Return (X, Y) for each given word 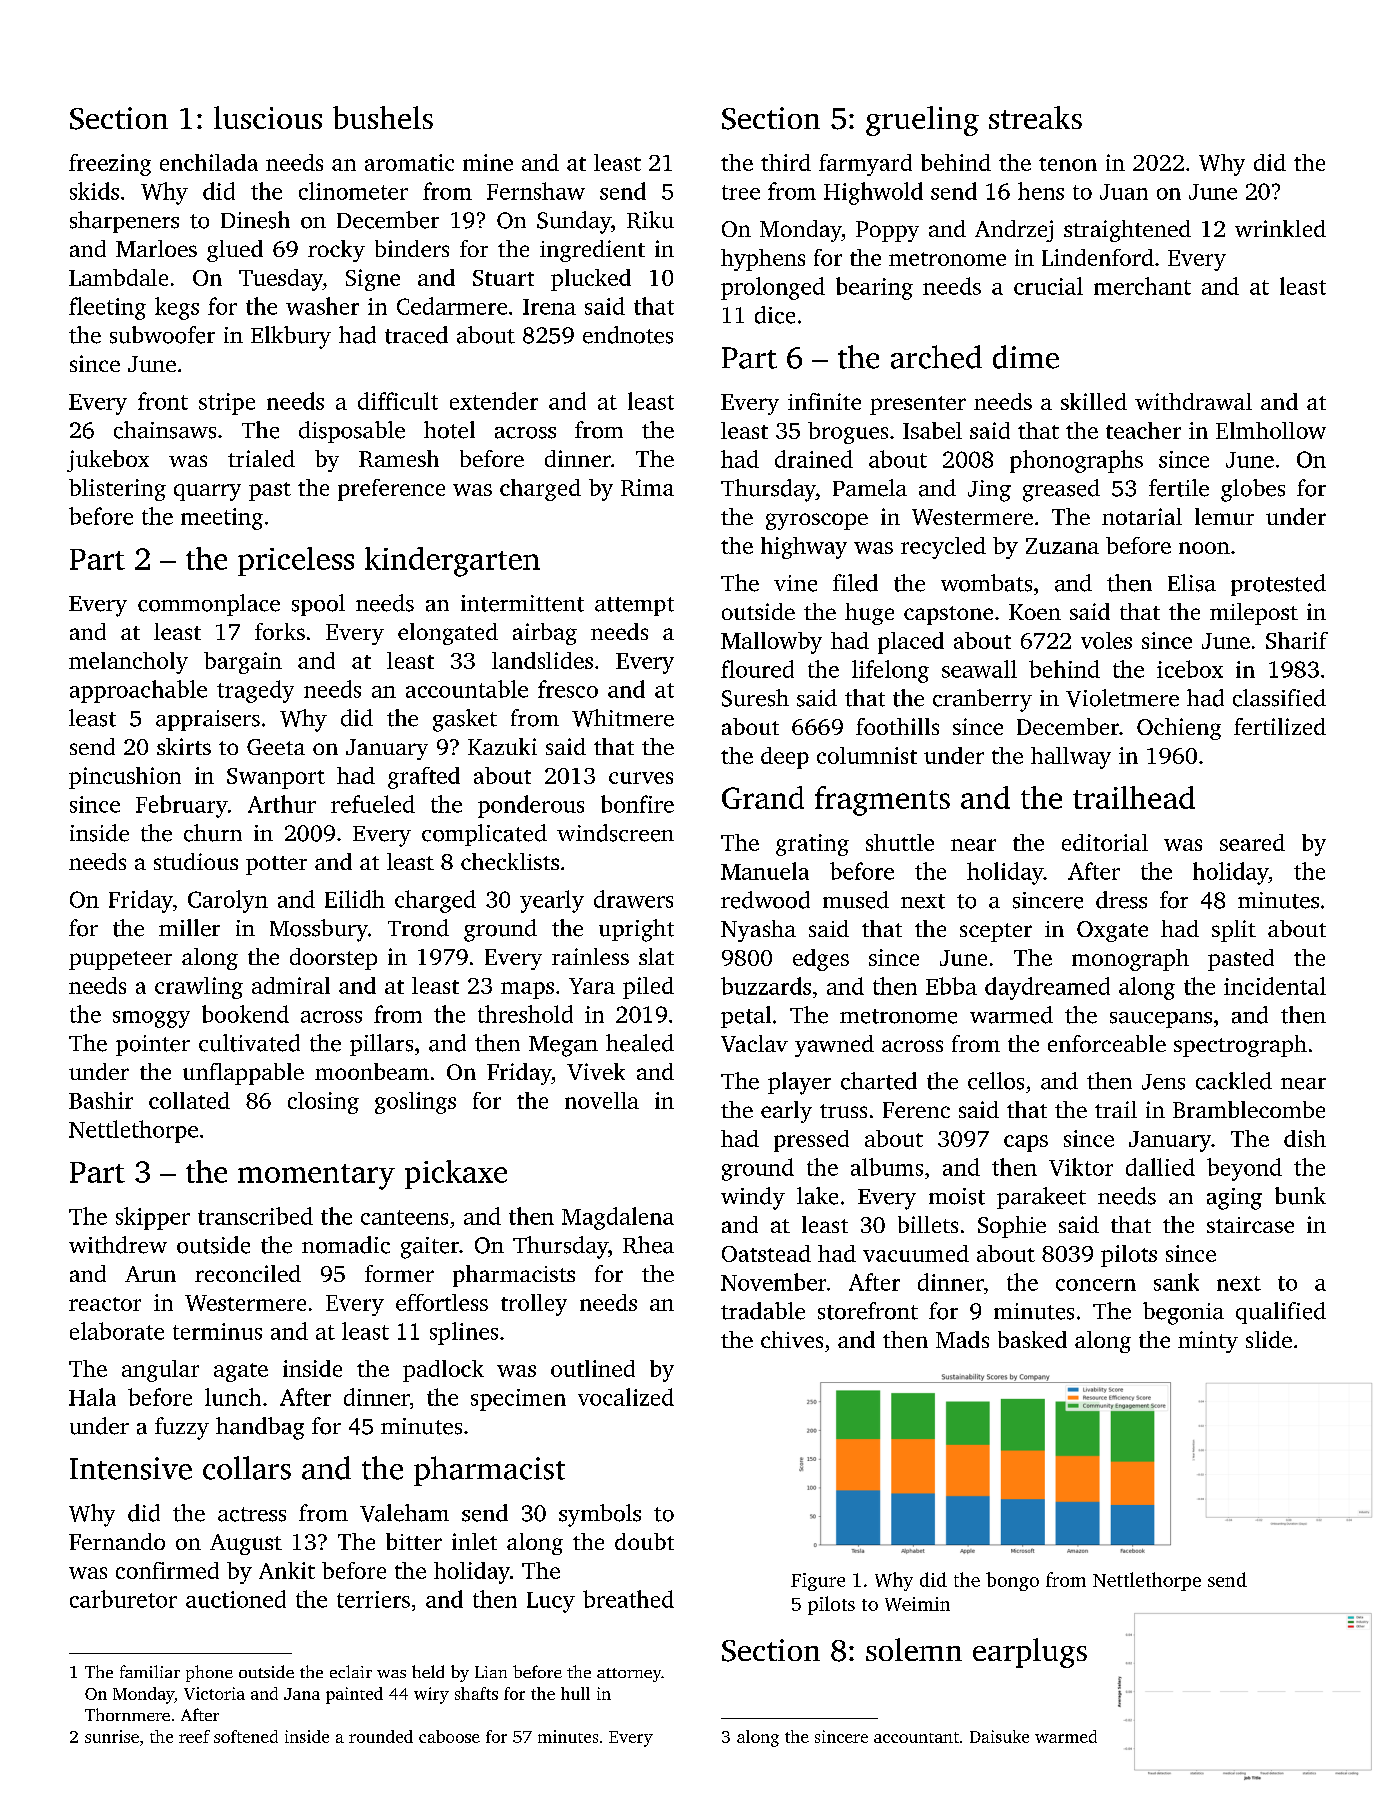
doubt (644, 1541)
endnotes (628, 335)
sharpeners (124, 222)
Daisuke (999, 1736)
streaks (1035, 117)
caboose (449, 1736)
